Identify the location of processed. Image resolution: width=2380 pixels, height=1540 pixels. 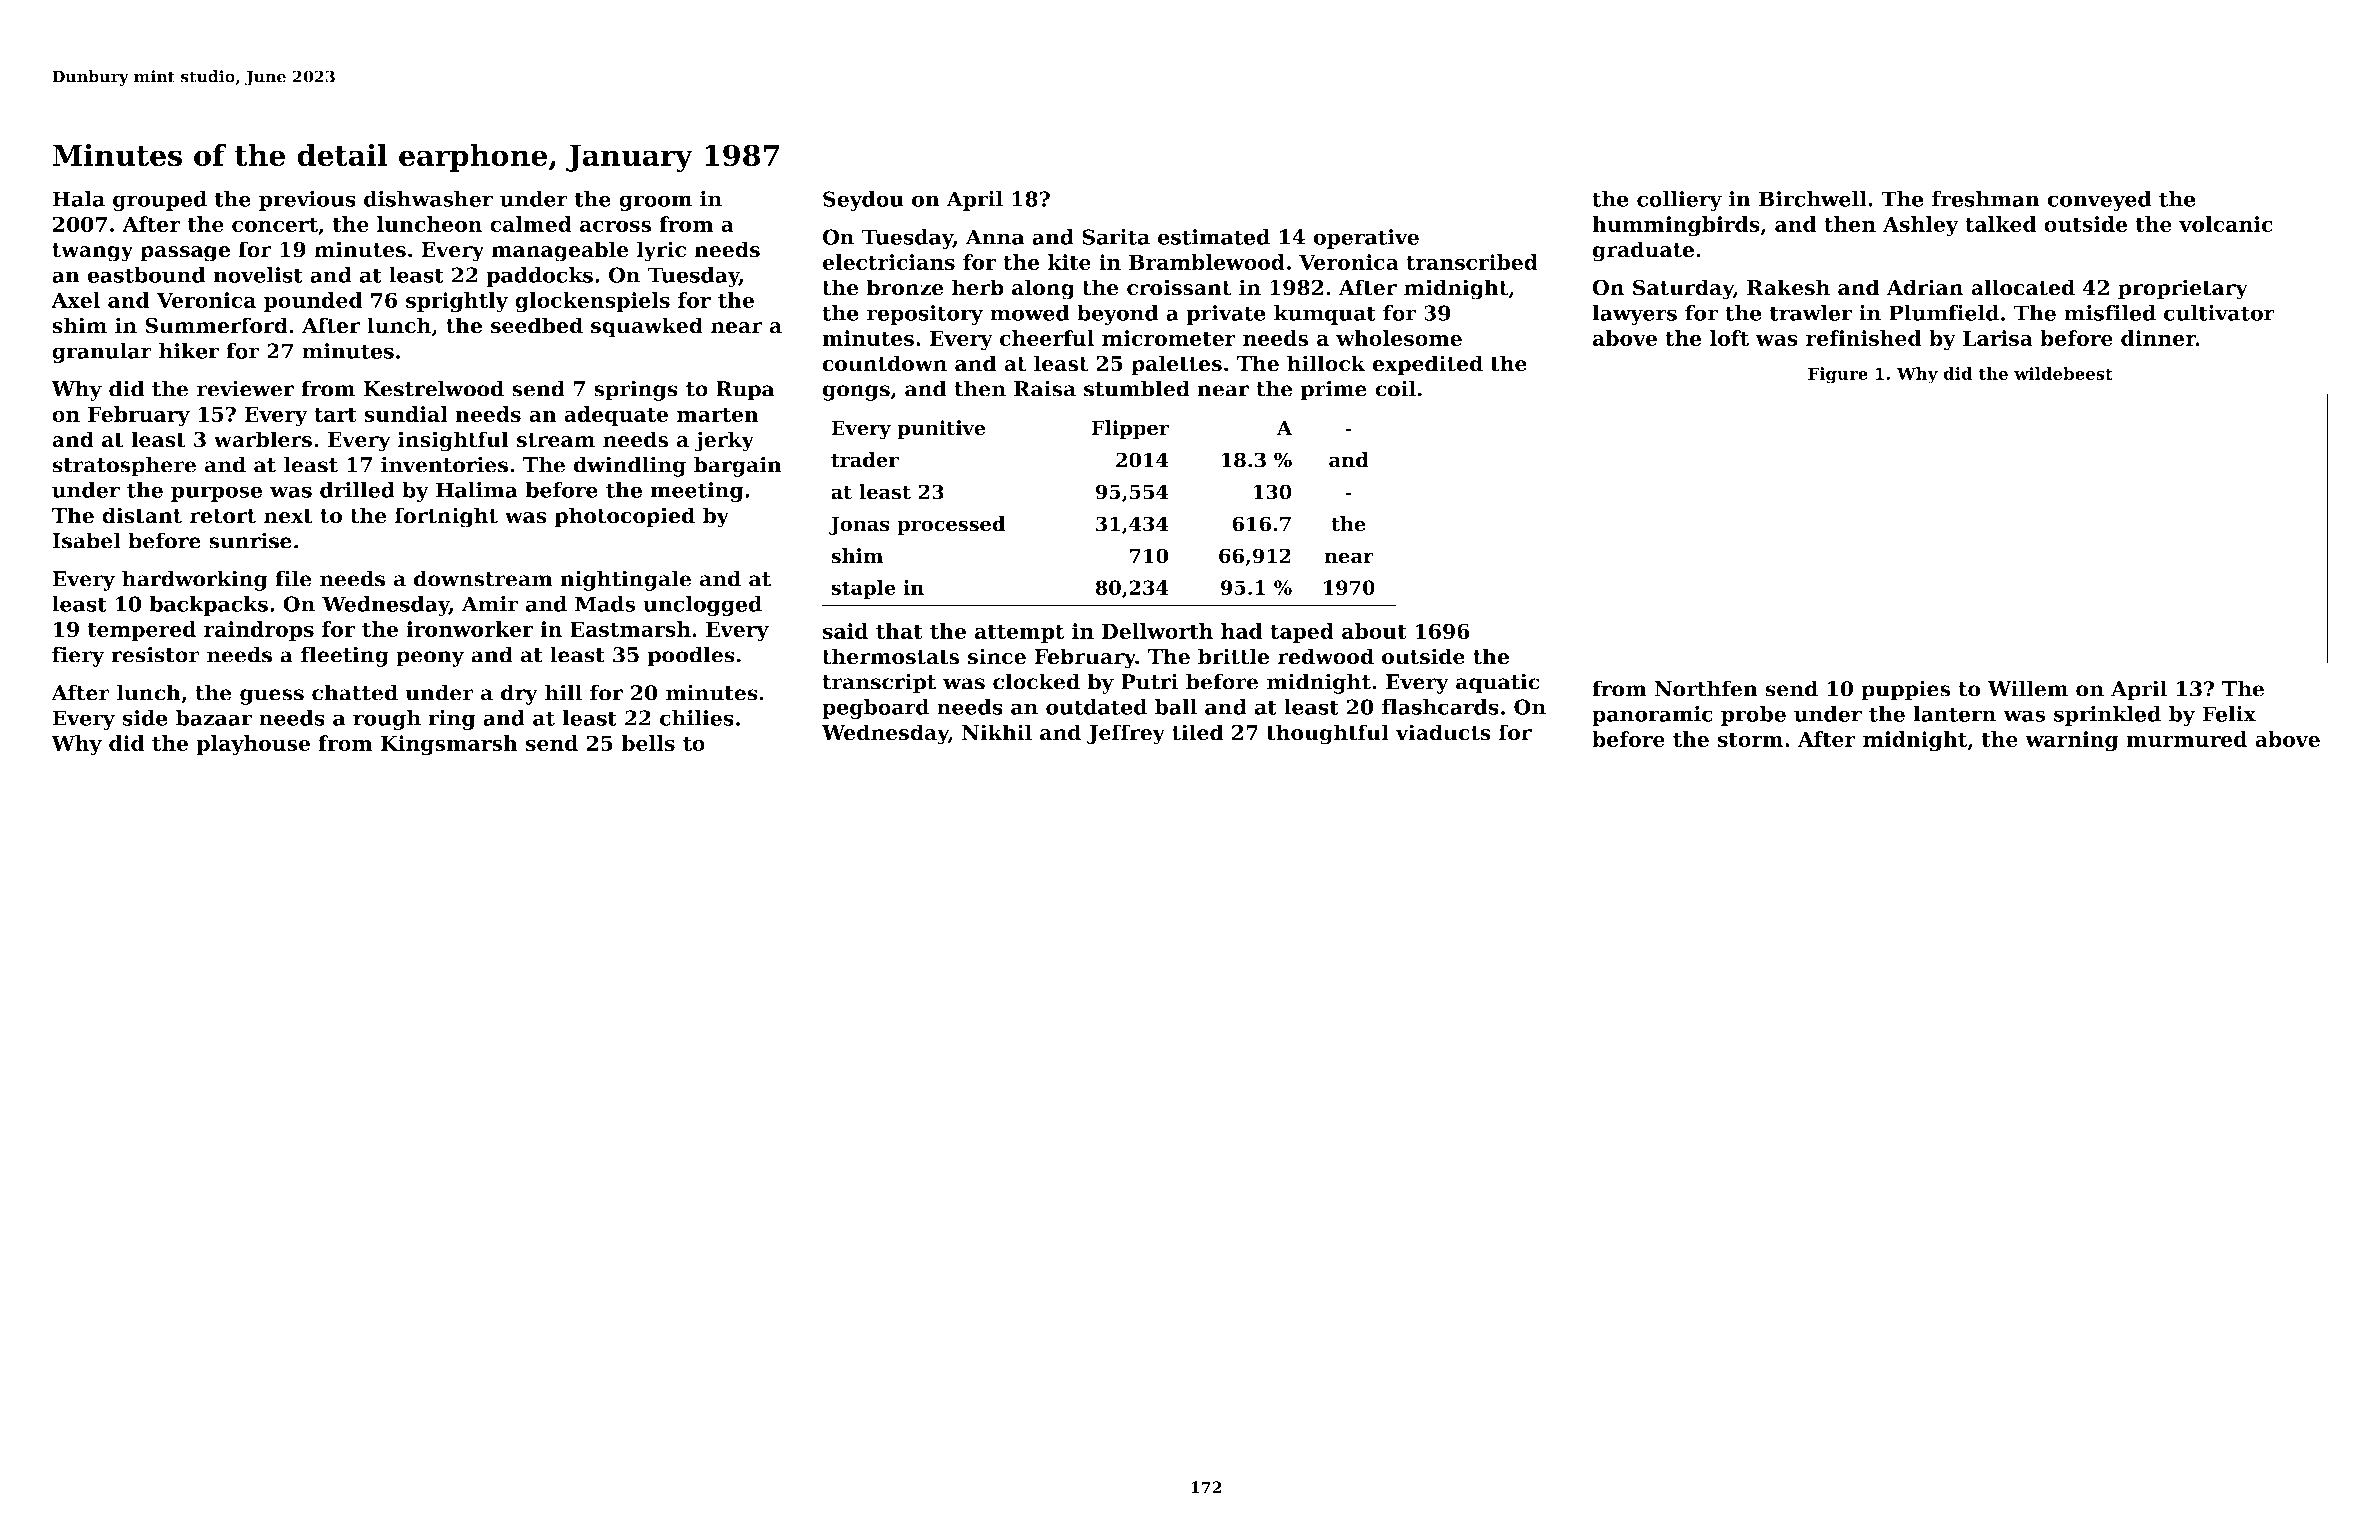
(951, 525).
